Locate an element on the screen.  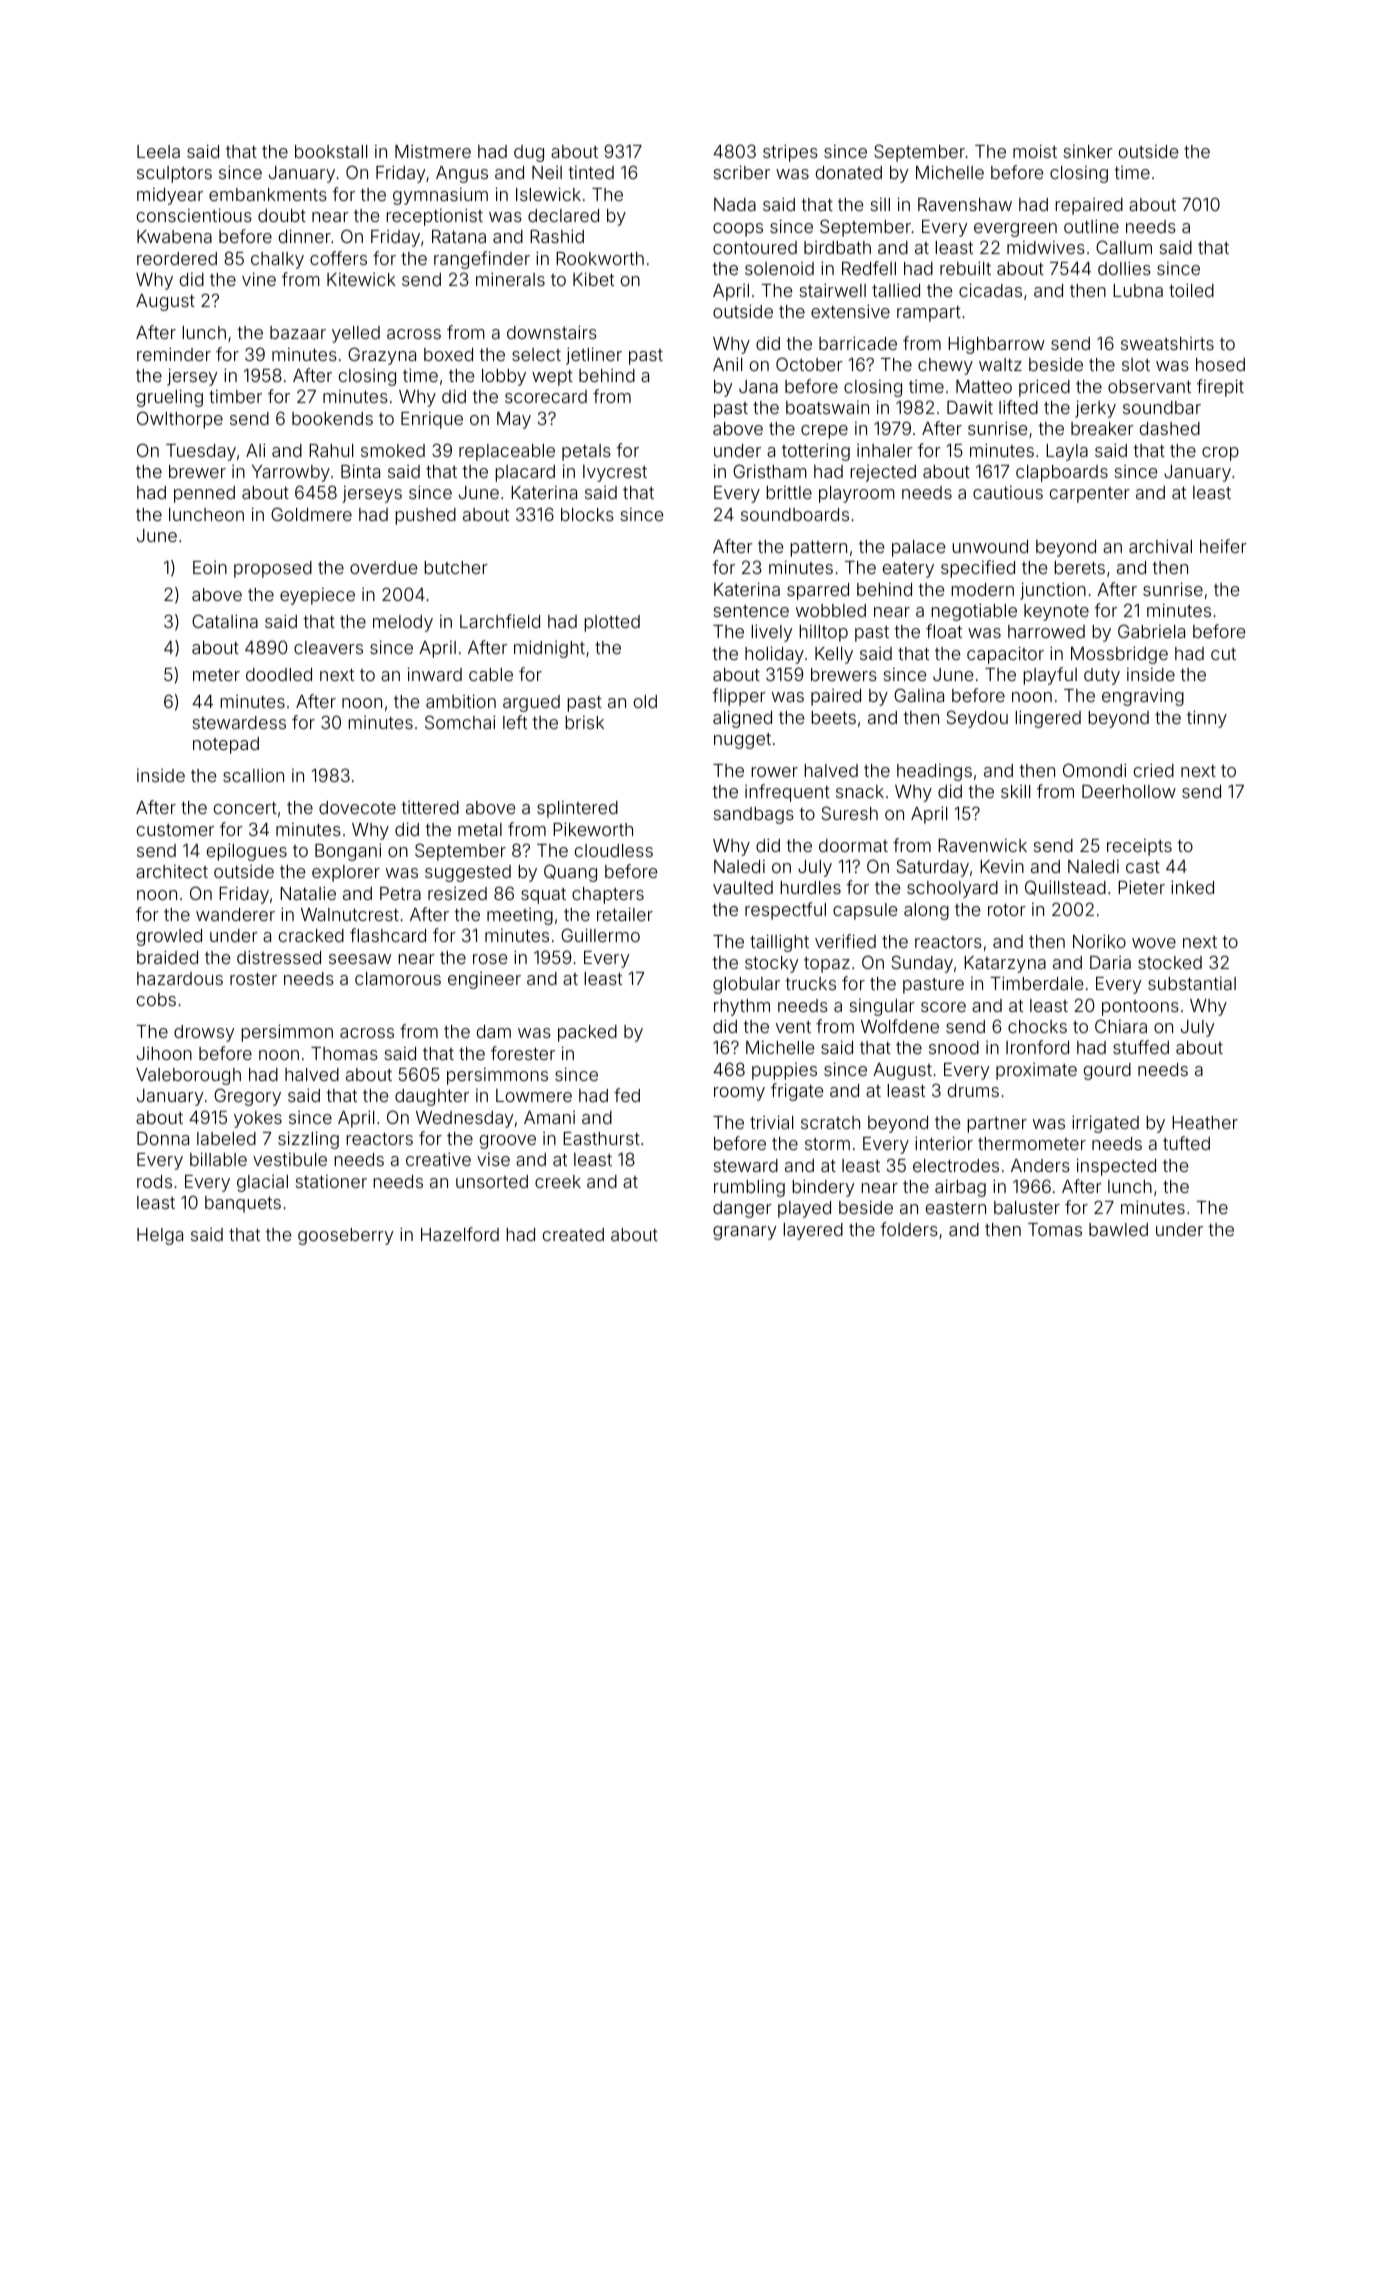
dug is located at coordinates (529, 153).
